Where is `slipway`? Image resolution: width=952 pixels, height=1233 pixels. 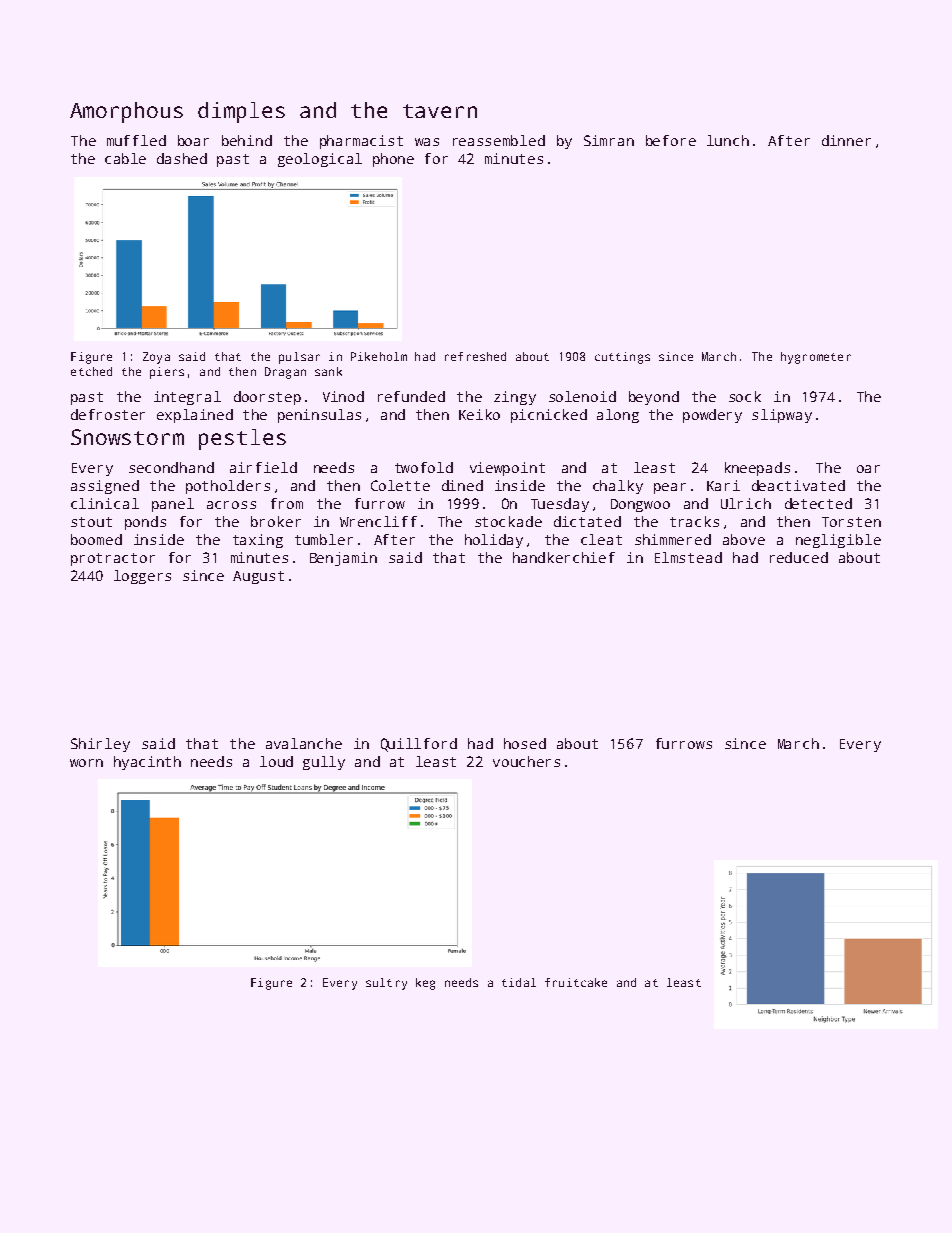 slipway is located at coordinates (782, 416).
